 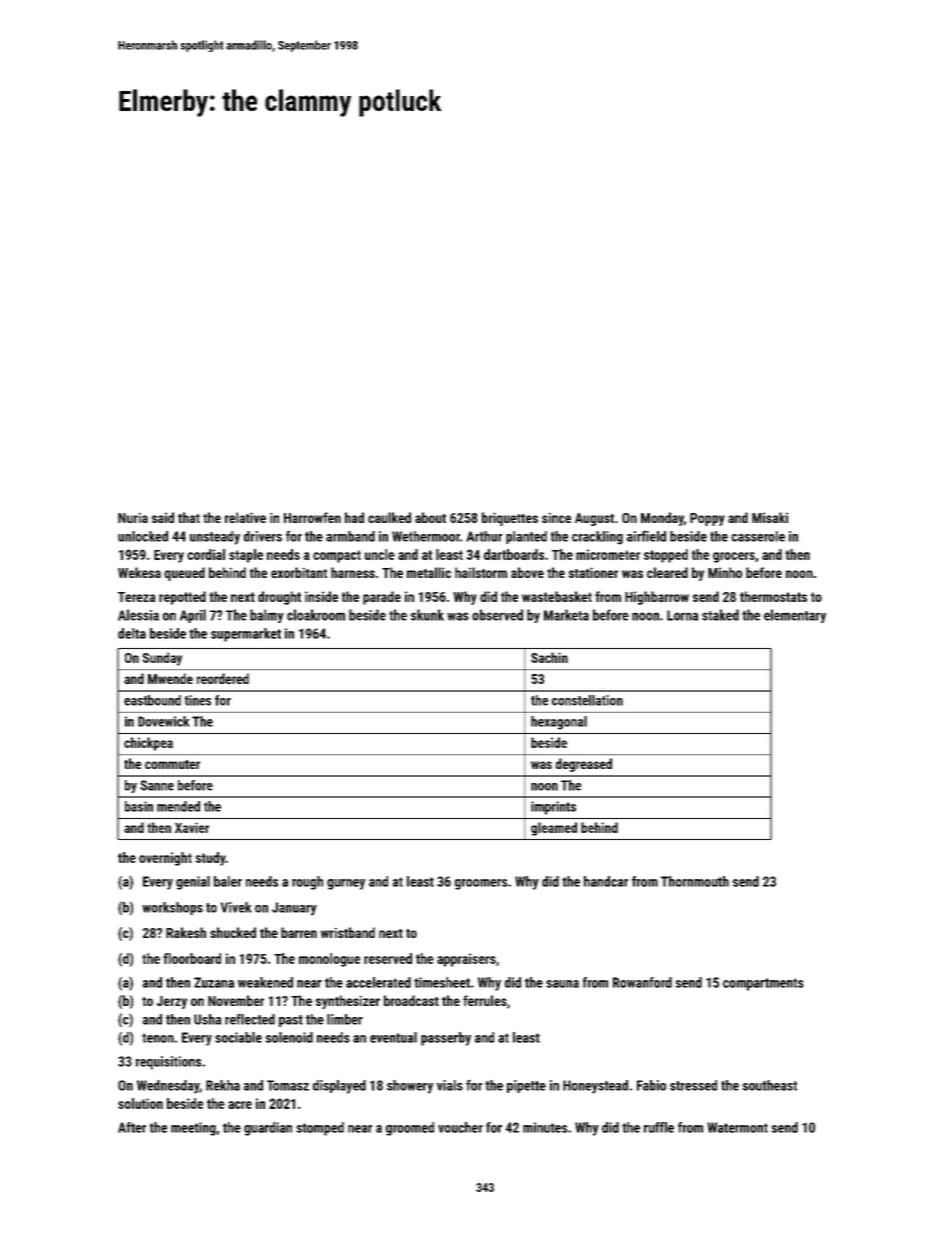 What do you see at coordinates (389, 517) in the screenshot?
I see `caulked` at bounding box center [389, 517].
